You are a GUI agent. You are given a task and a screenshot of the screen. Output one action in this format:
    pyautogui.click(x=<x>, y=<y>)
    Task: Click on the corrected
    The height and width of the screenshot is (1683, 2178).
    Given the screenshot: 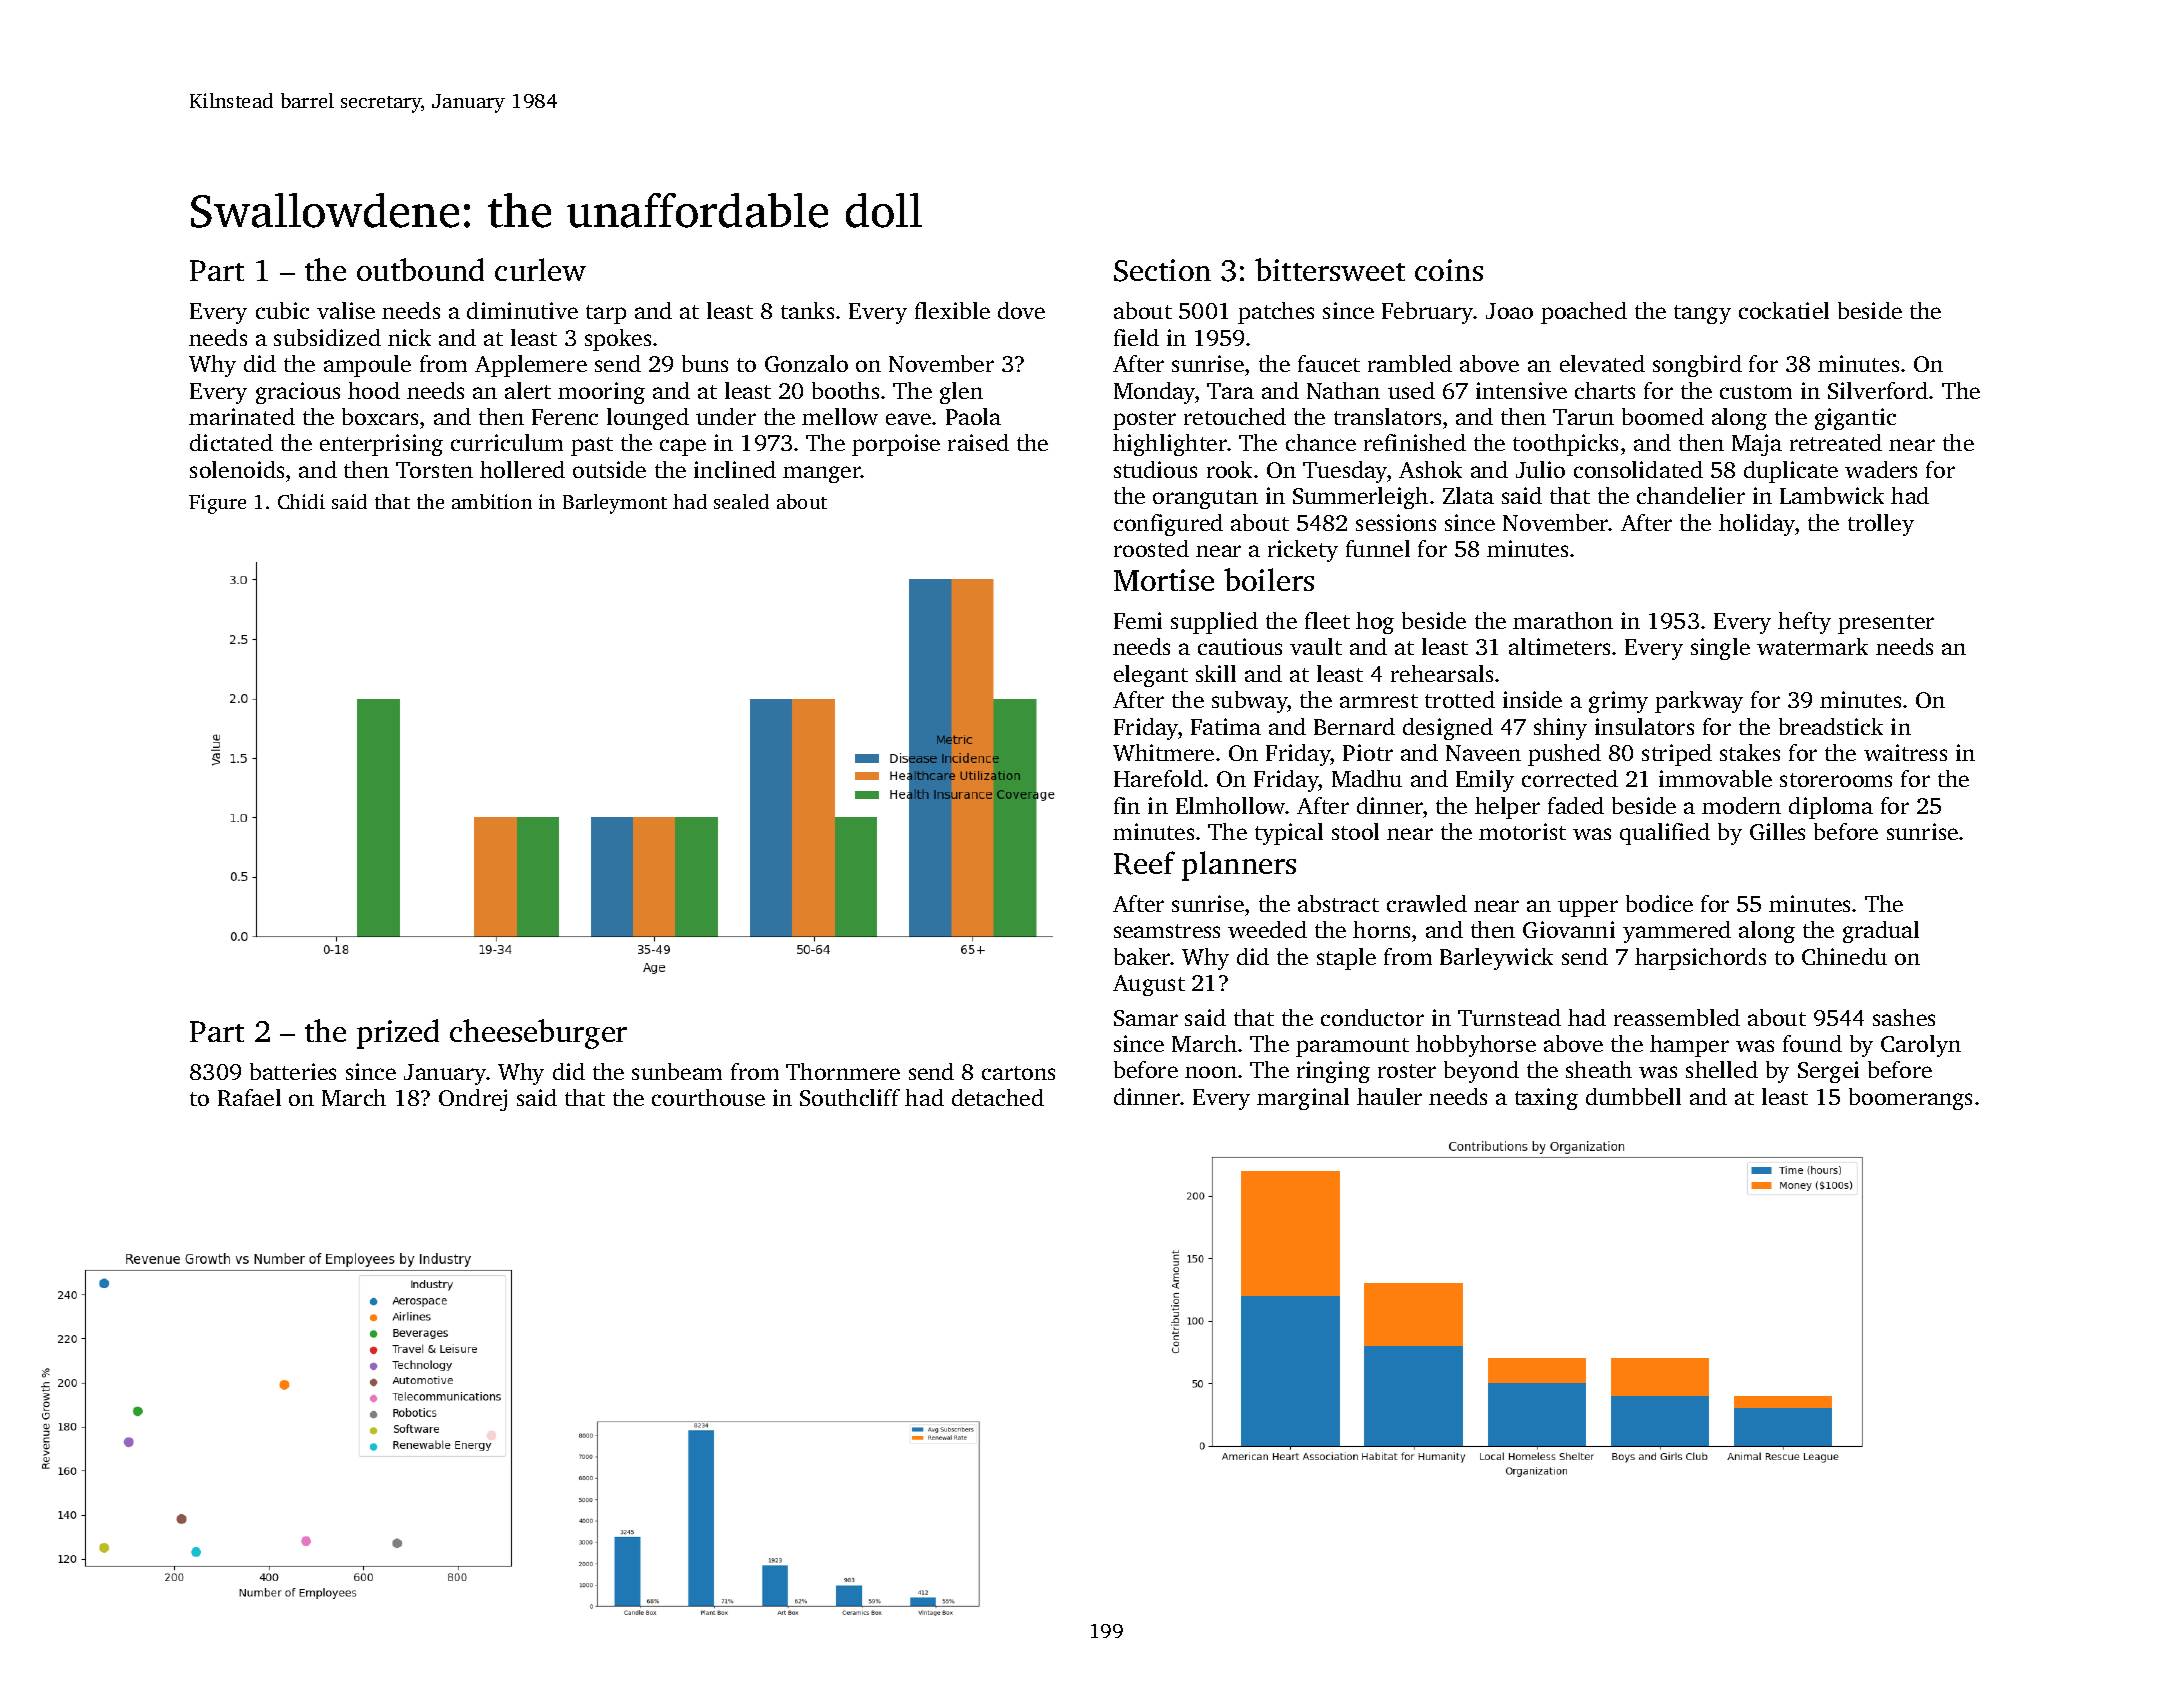 What is the action you would take?
    pyautogui.click(x=1570, y=778)
